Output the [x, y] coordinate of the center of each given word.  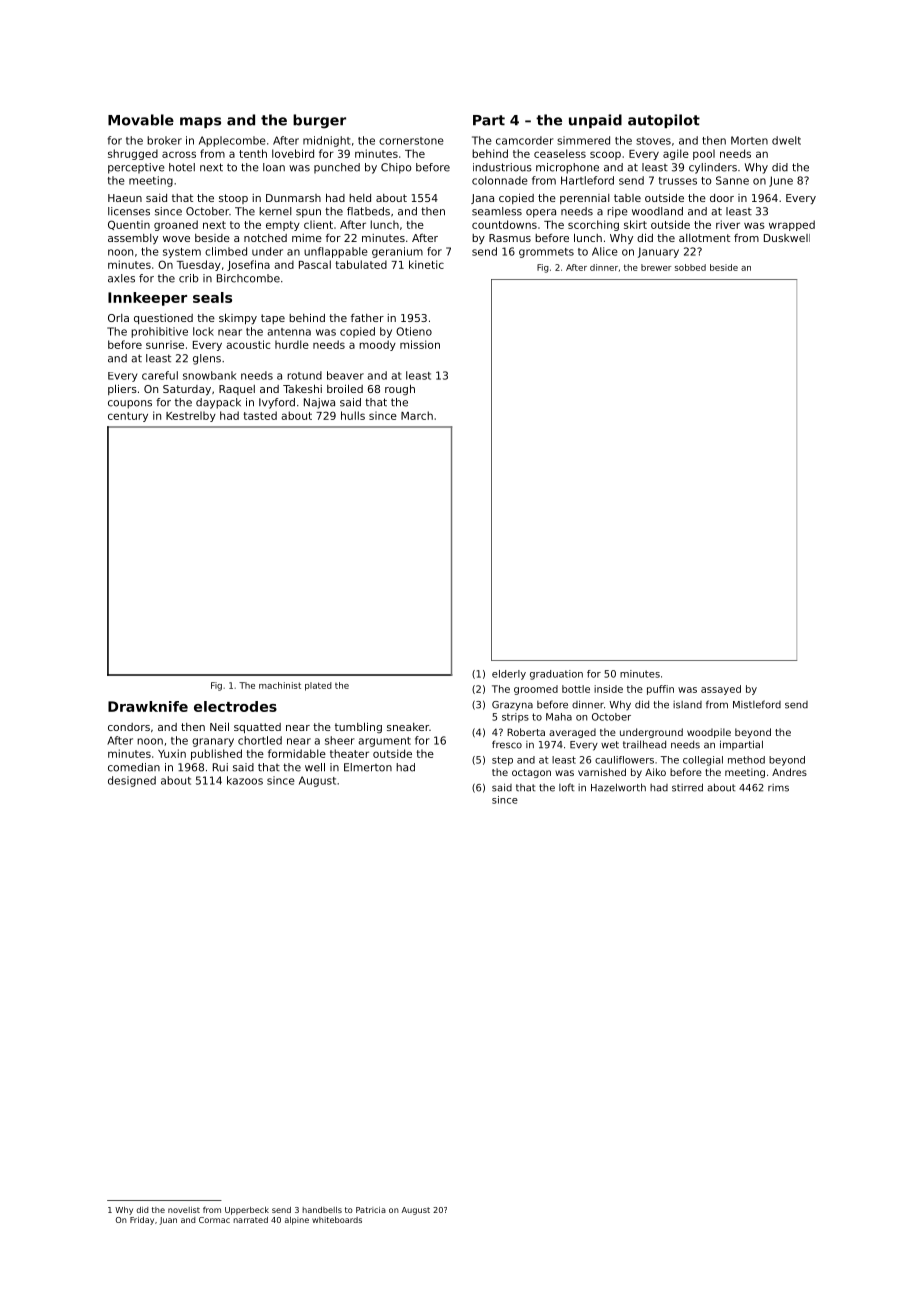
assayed [721, 690]
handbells [322, 1210]
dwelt [786, 140]
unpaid [595, 121]
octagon [531, 773]
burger [319, 121]
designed [132, 781]
